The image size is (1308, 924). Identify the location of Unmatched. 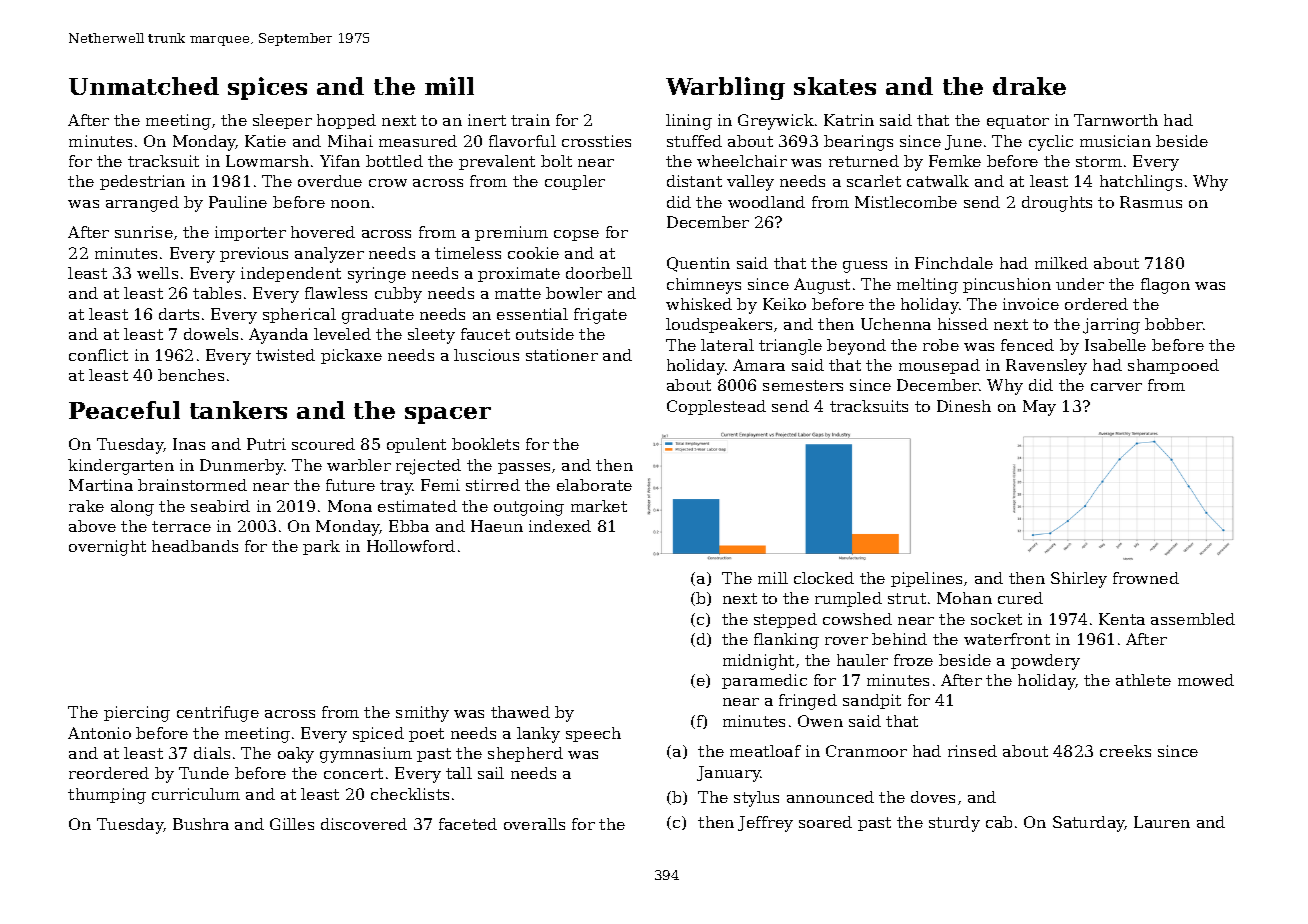
(144, 86).
